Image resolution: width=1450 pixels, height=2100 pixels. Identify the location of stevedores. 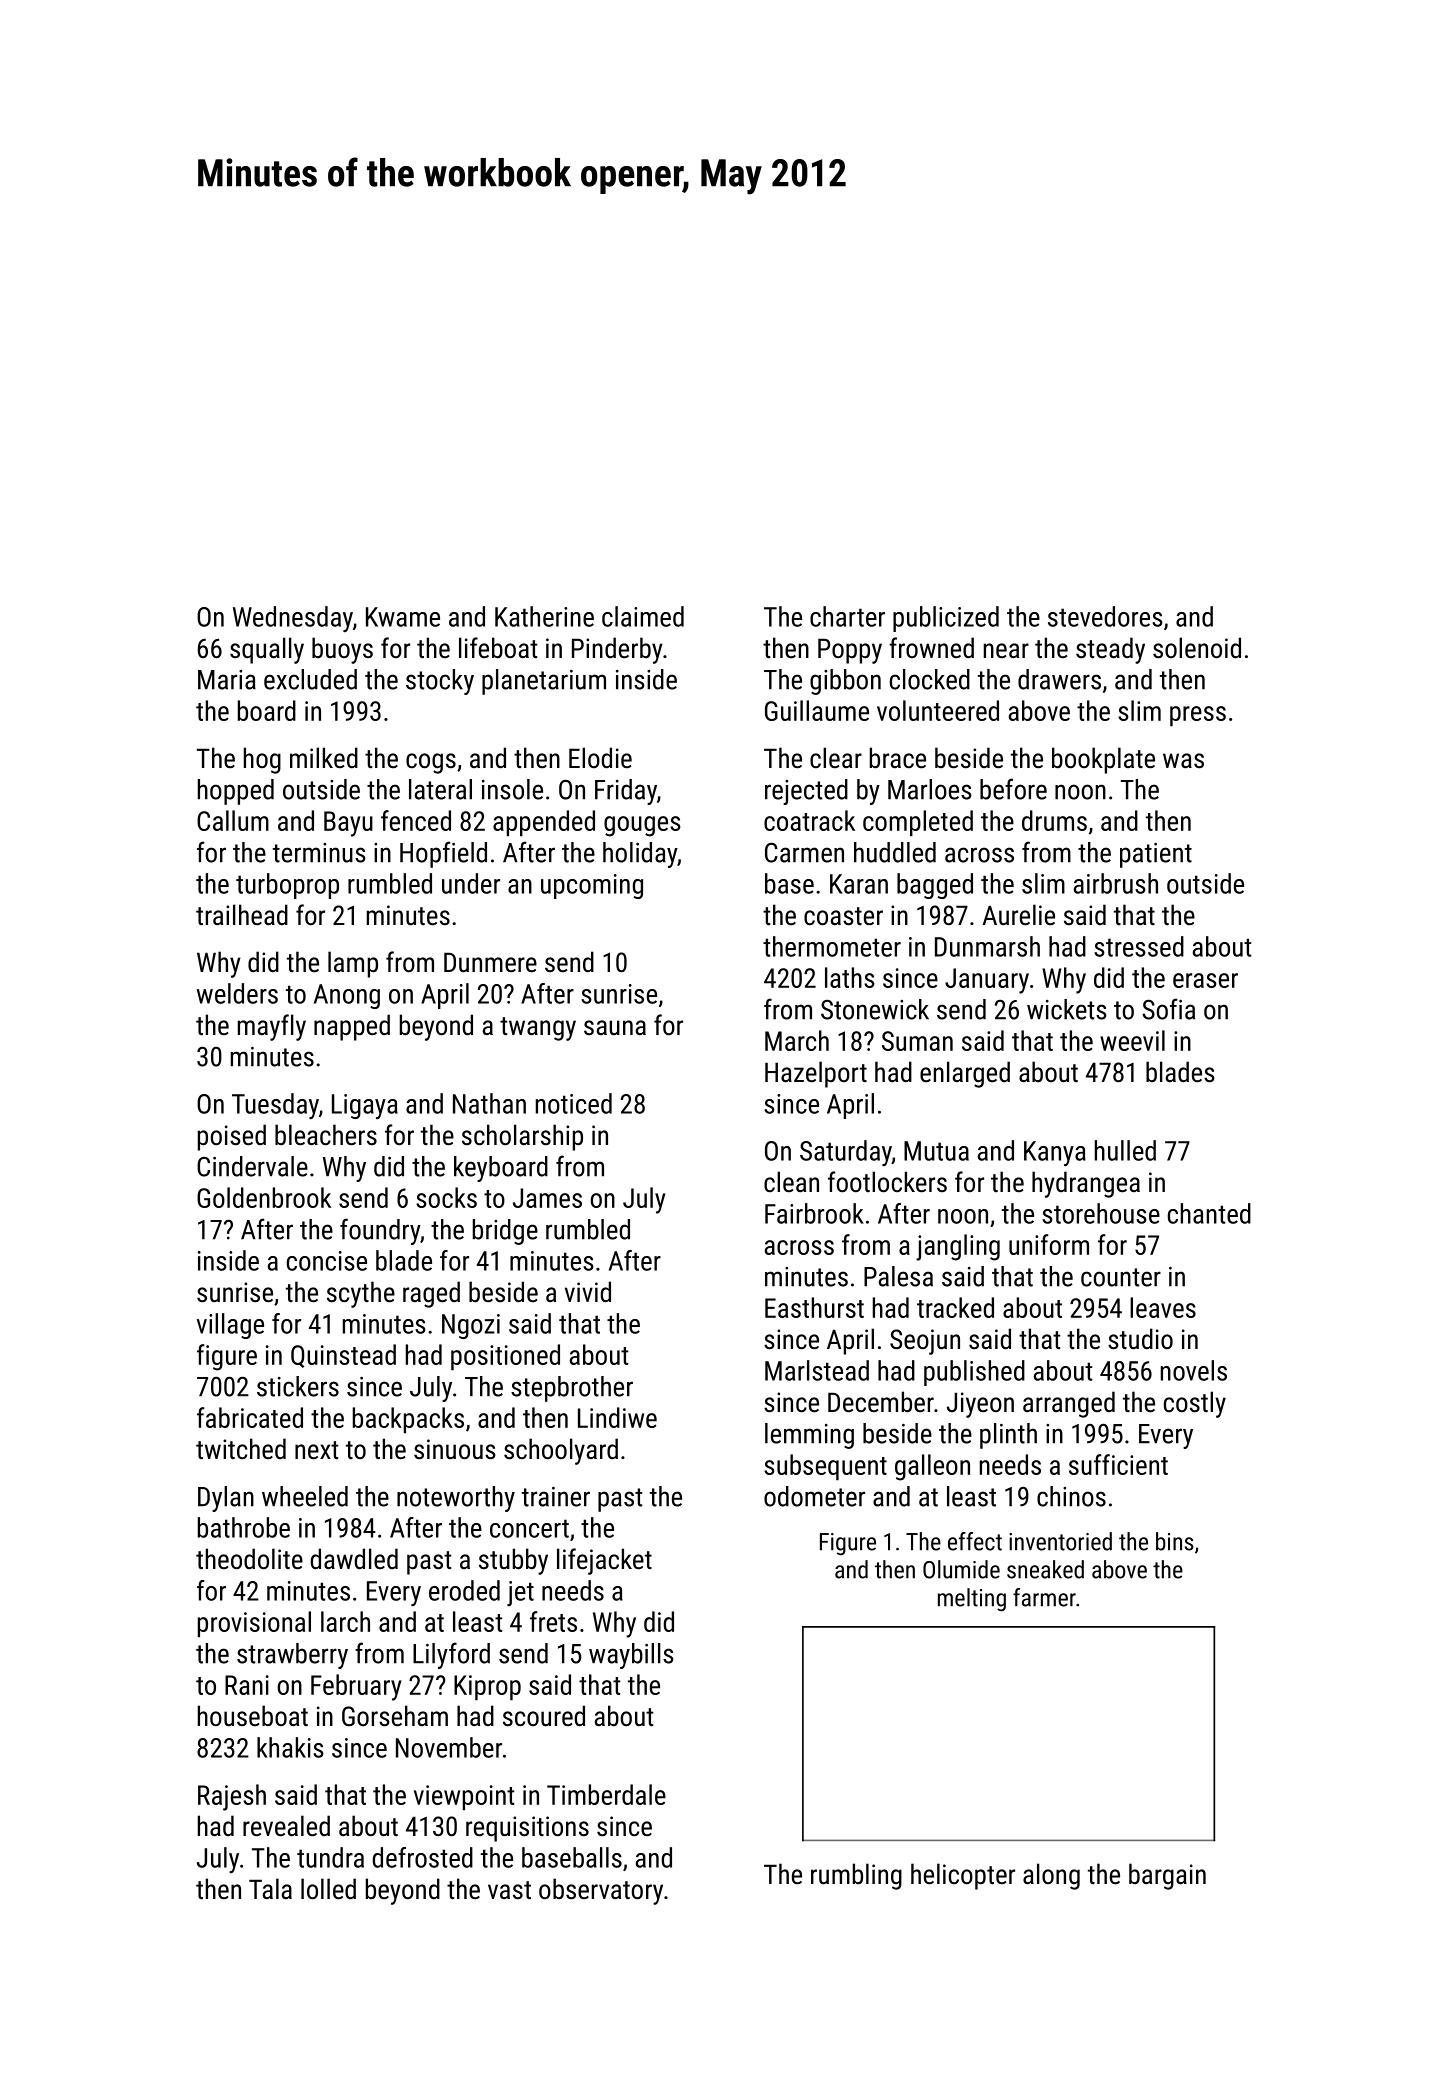
(1105, 616).
